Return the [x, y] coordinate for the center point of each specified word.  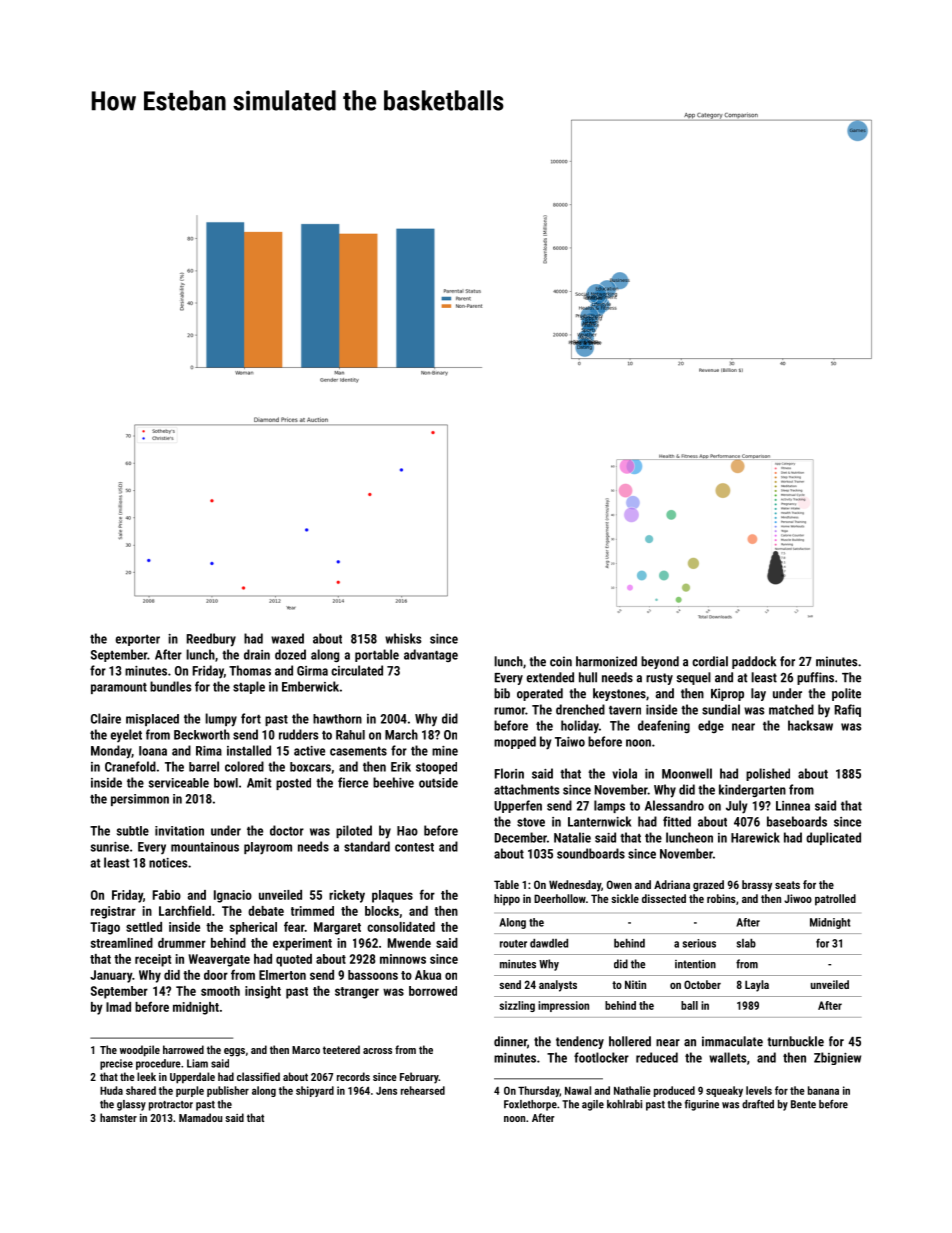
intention [695, 964]
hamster [118, 1117]
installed [249, 750]
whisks [403, 638]
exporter [138, 640]
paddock [754, 662]
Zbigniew [837, 1058]
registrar [113, 912]
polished [768, 774]
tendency [580, 1042]
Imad [118, 1007]
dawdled [549, 943]
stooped [436, 768]
